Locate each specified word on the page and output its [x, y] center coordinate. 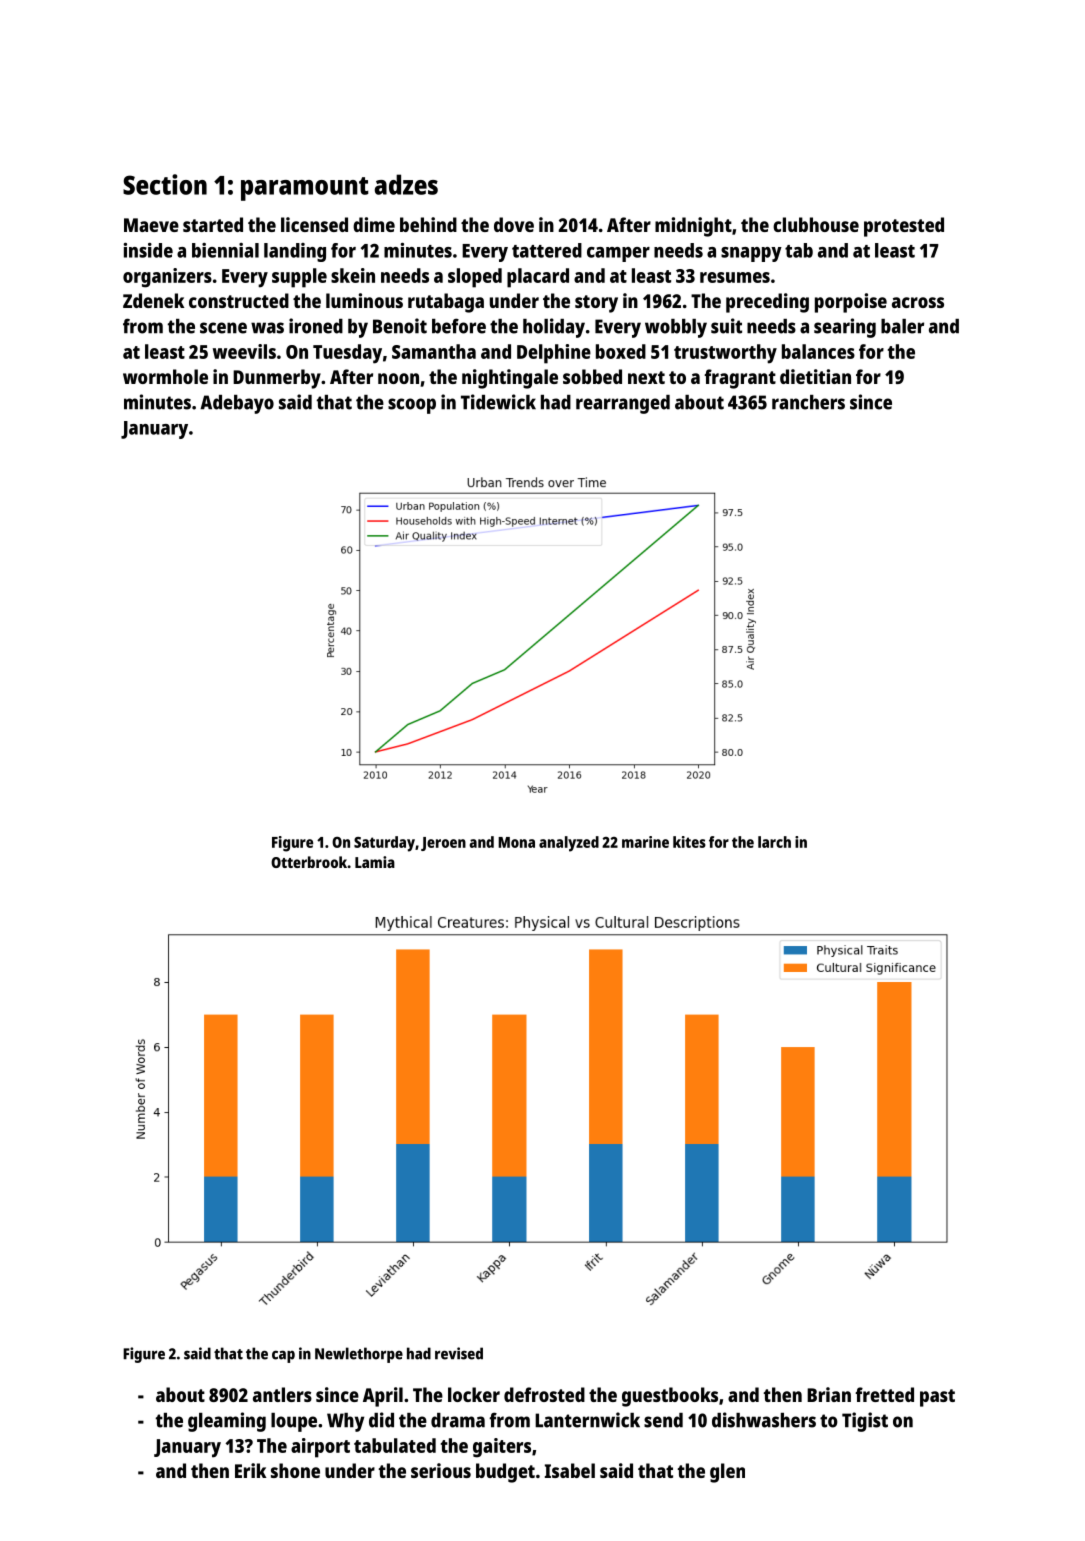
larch [774, 842]
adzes [406, 184]
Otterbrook [309, 862]
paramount [305, 189]
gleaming [227, 1422]
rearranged [623, 404]
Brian [829, 1394]
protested [904, 227]
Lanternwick [587, 1420]
